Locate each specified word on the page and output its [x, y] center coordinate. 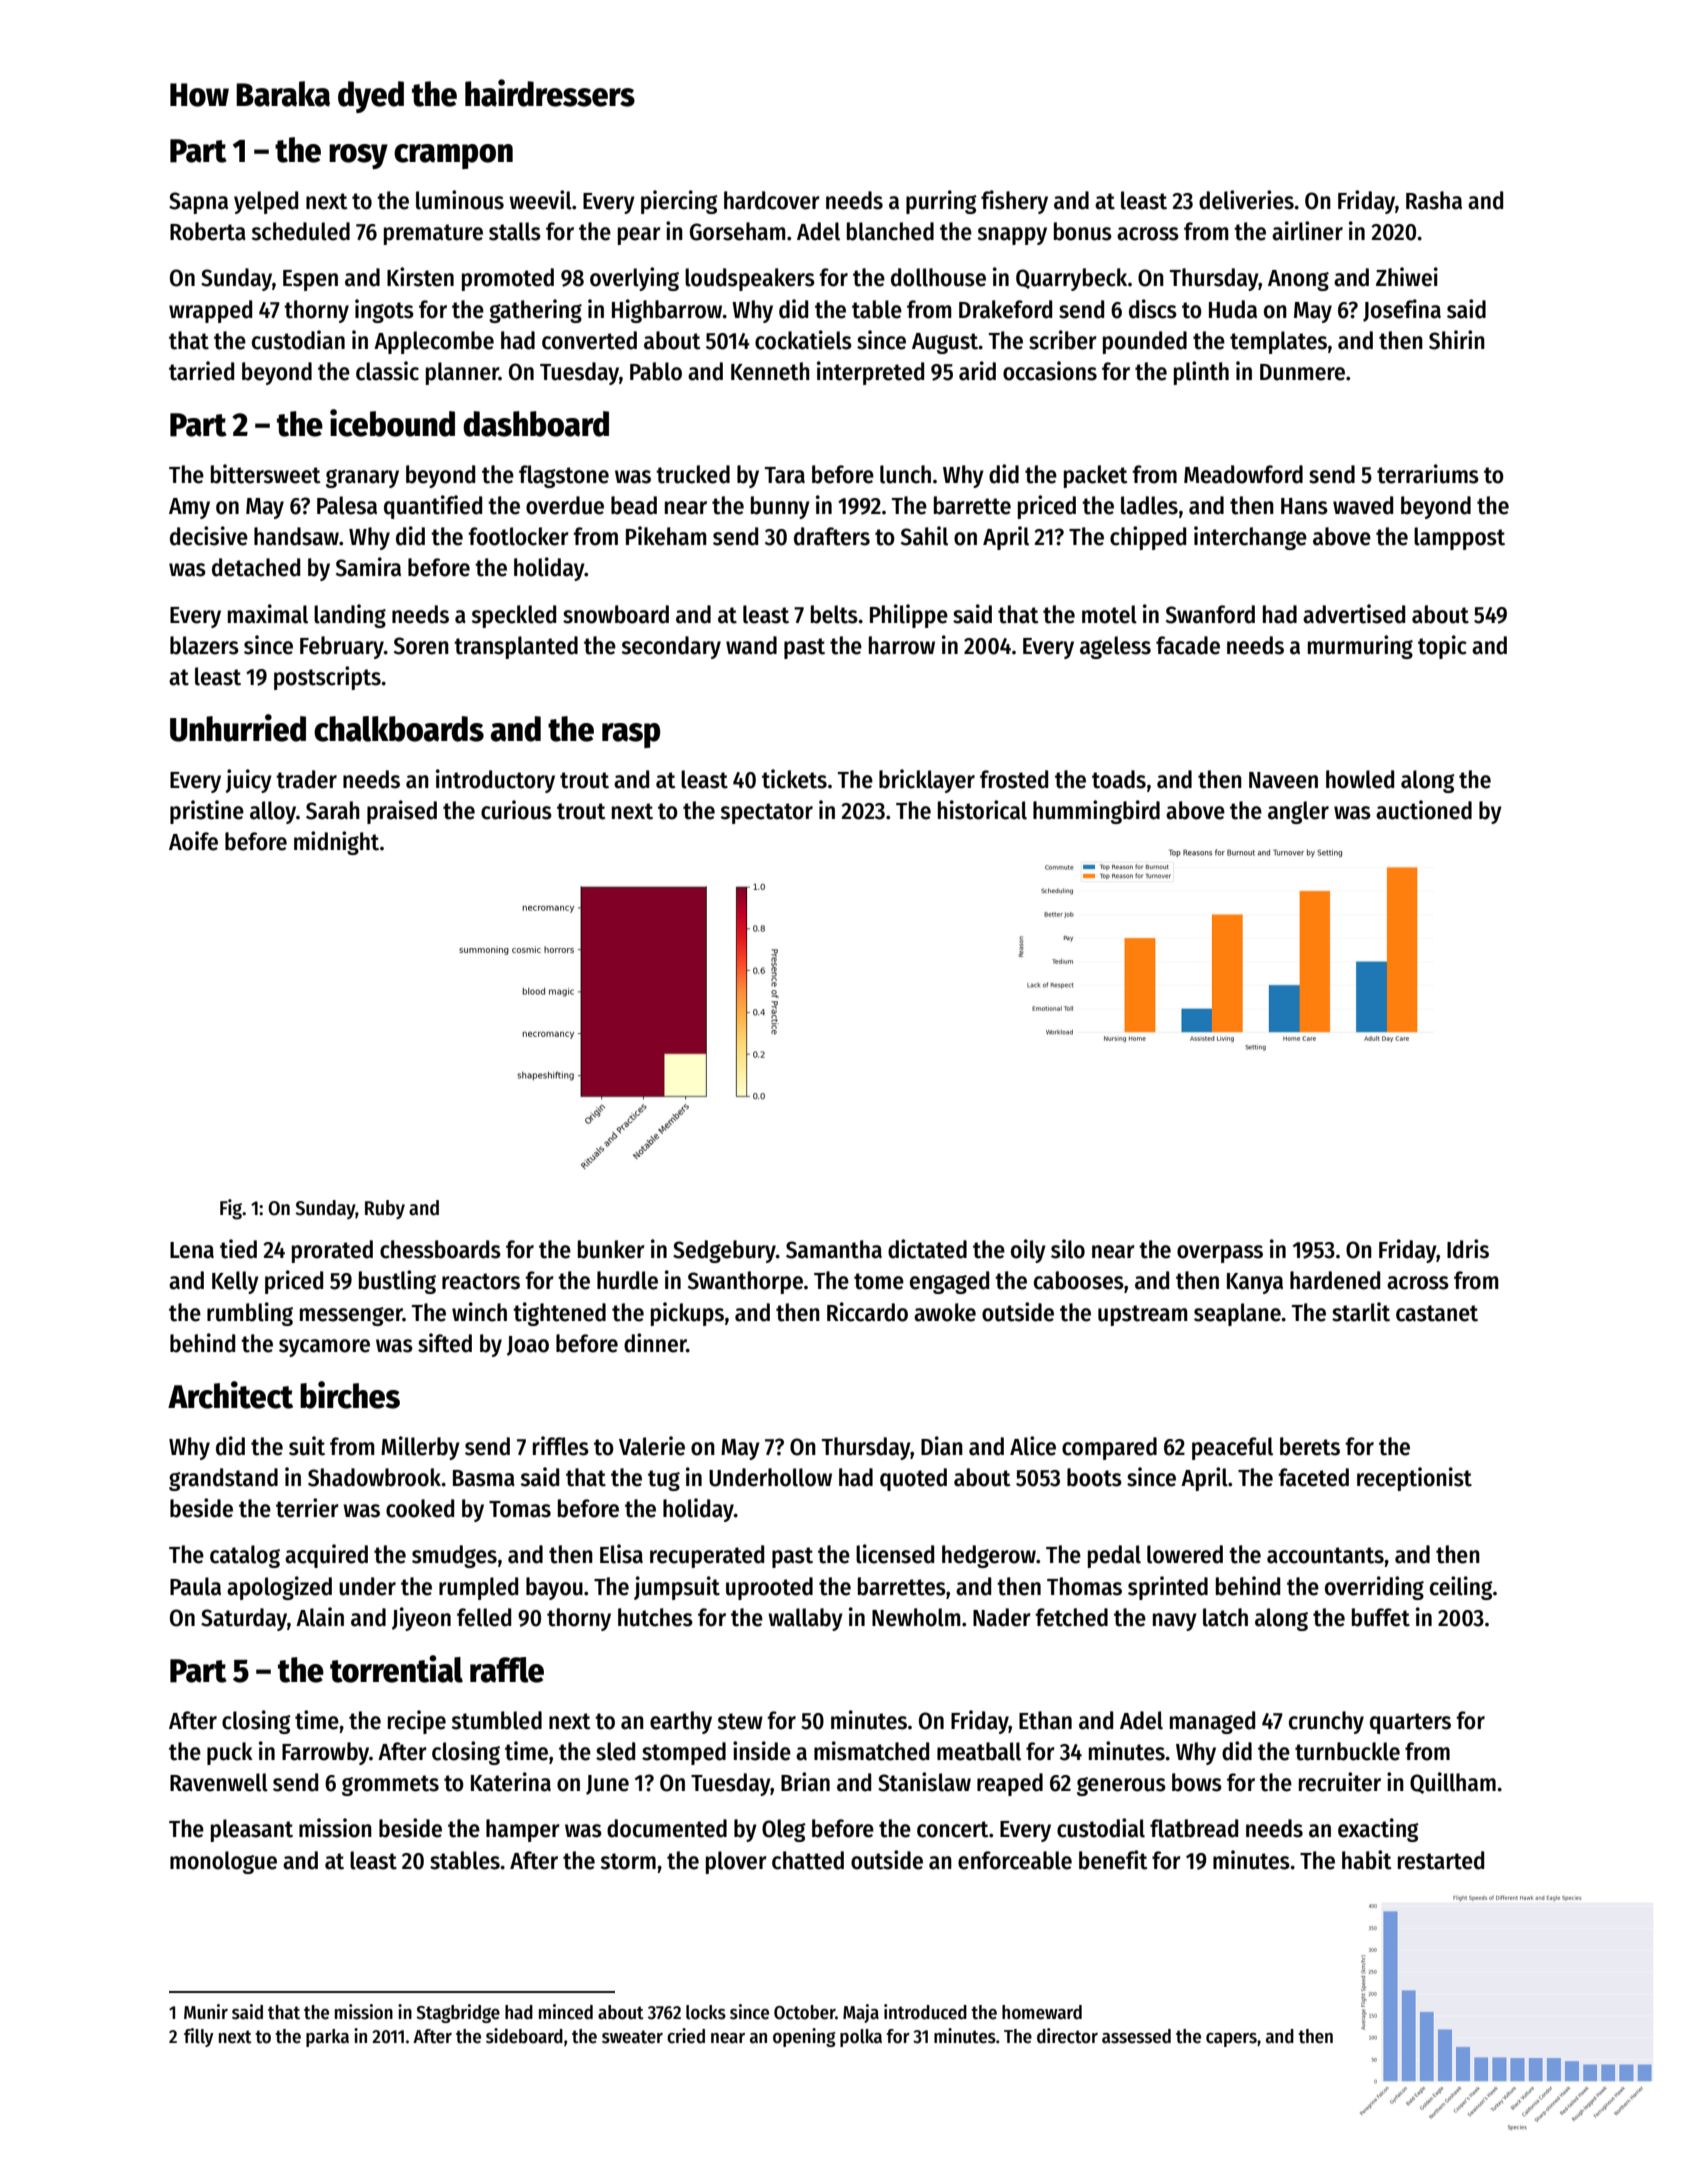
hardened [1335, 1280]
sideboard [524, 2036]
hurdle [627, 1280]
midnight [336, 843]
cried [686, 2036]
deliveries [1246, 200]
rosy [358, 156]
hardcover [772, 200]
